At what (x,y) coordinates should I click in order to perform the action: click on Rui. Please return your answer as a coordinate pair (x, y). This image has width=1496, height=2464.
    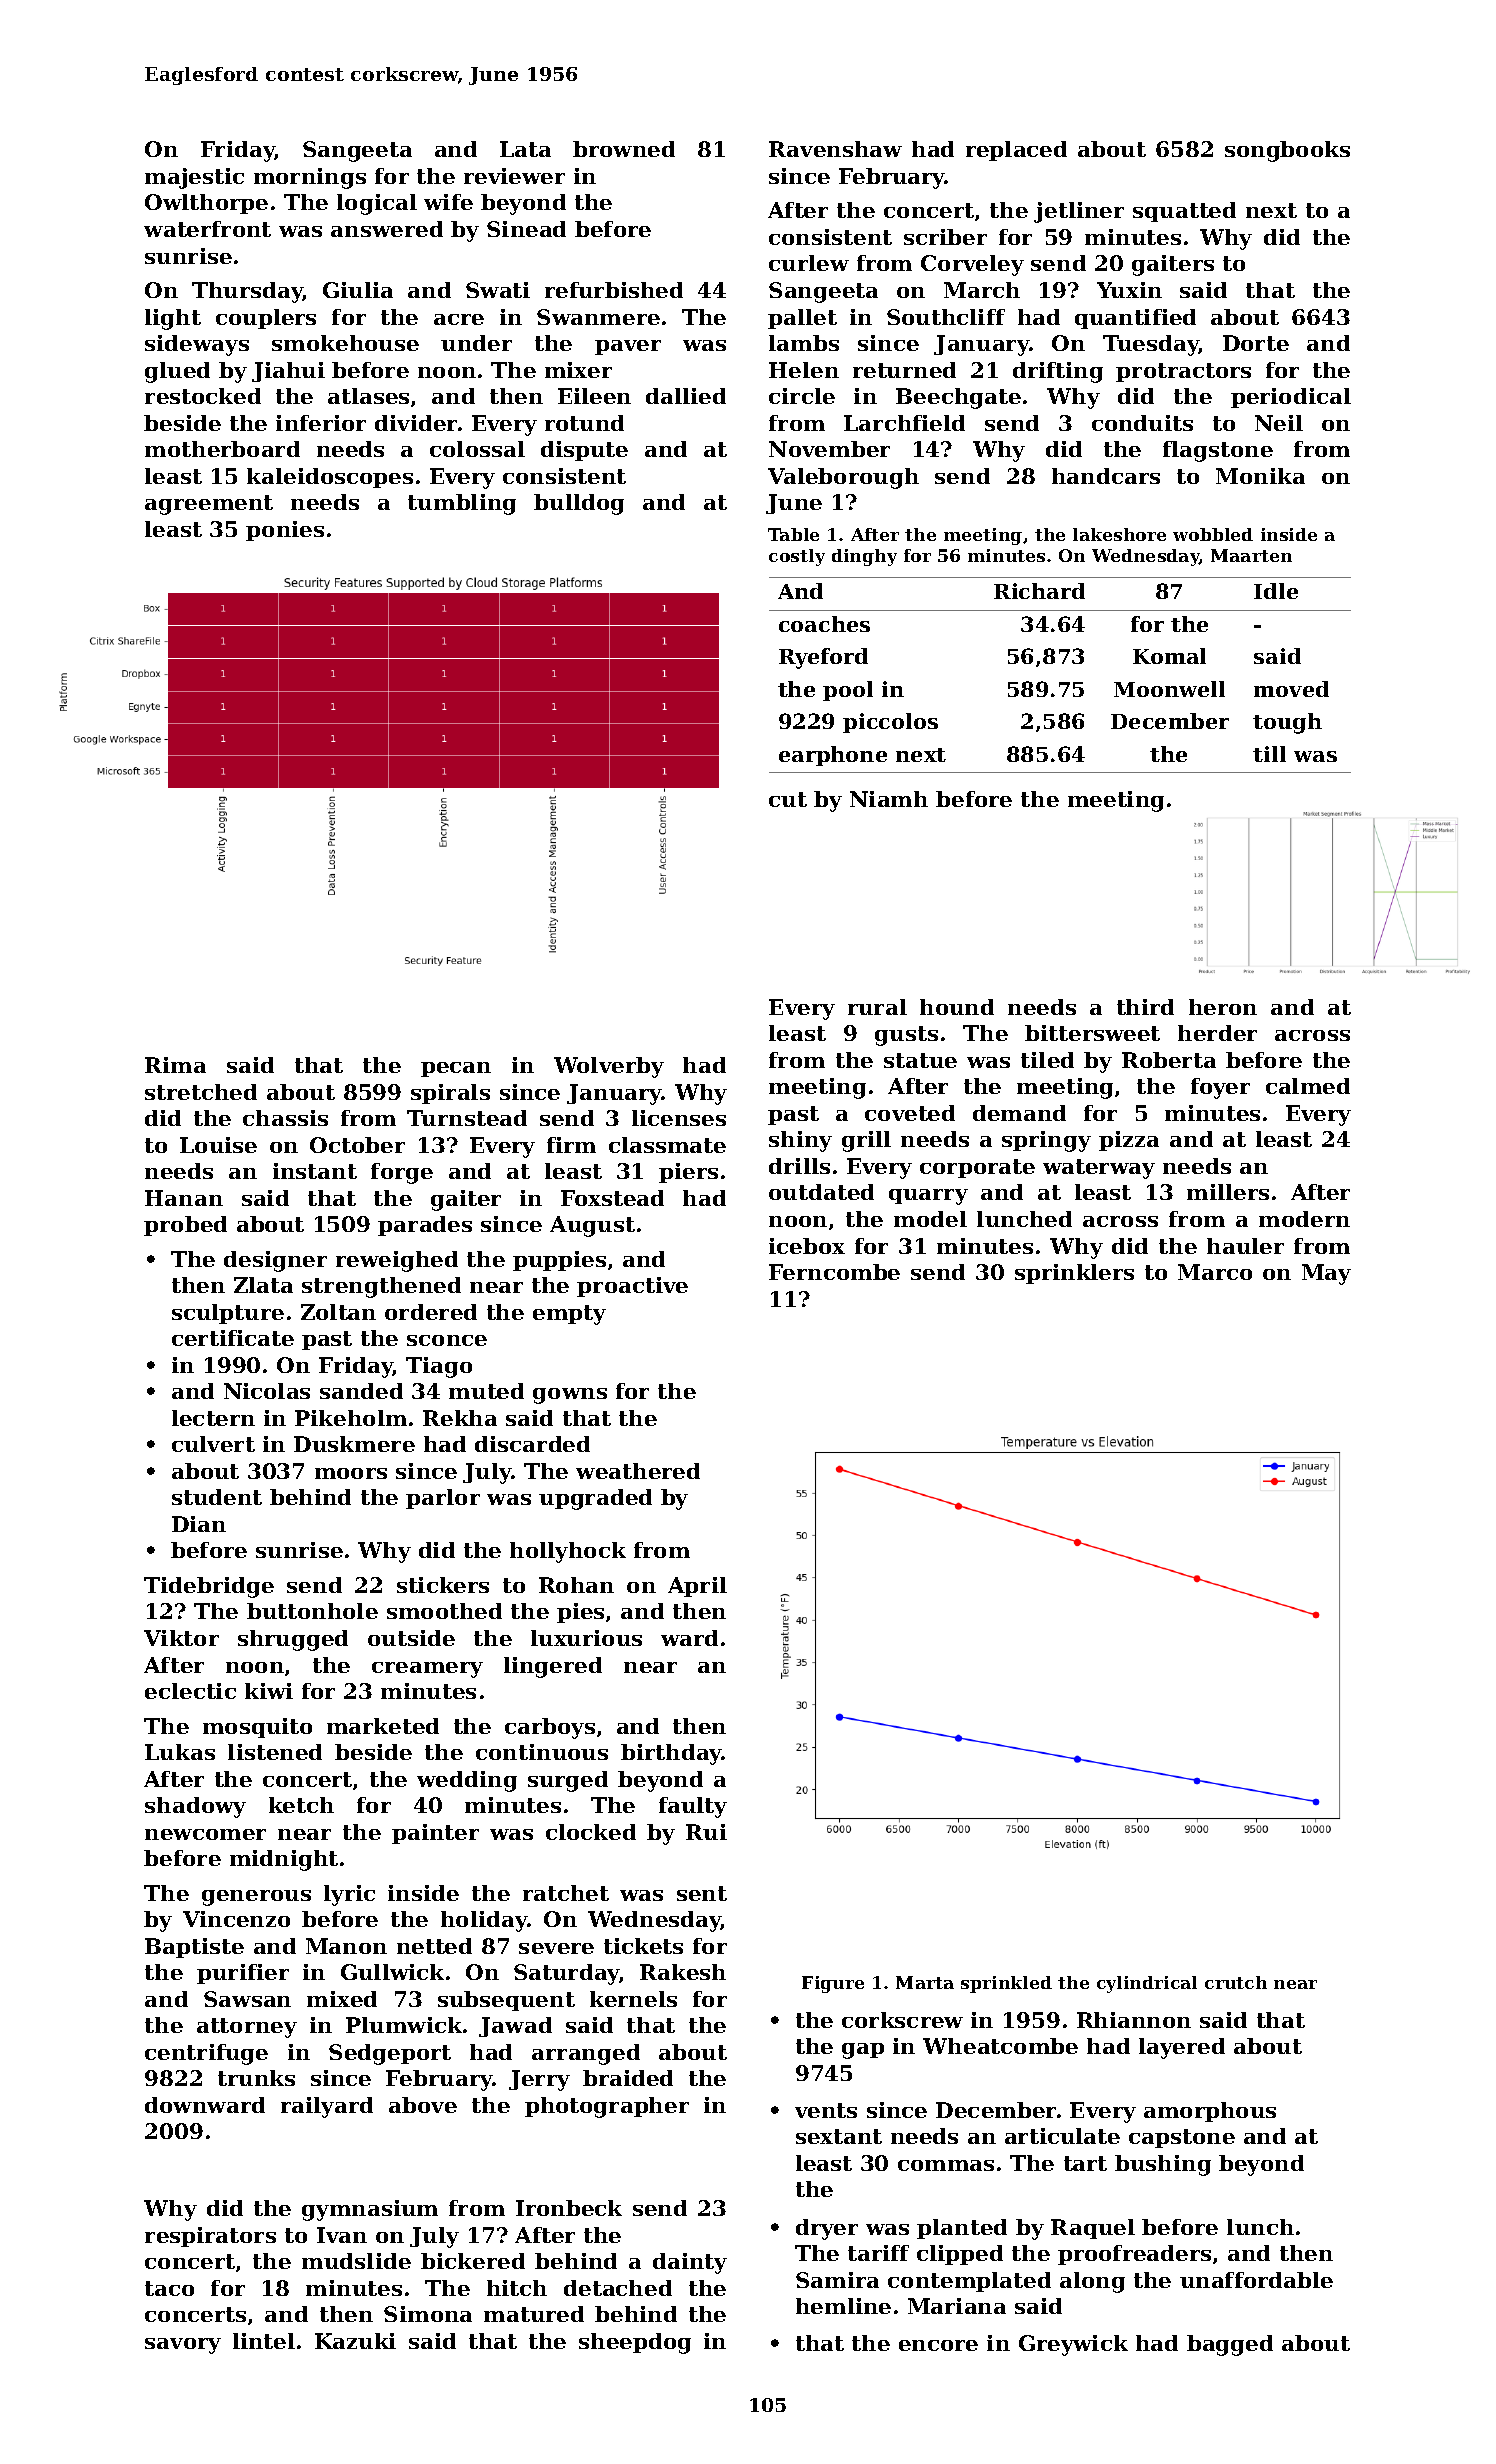
    Looking at the image, I should click on (706, 1832).
